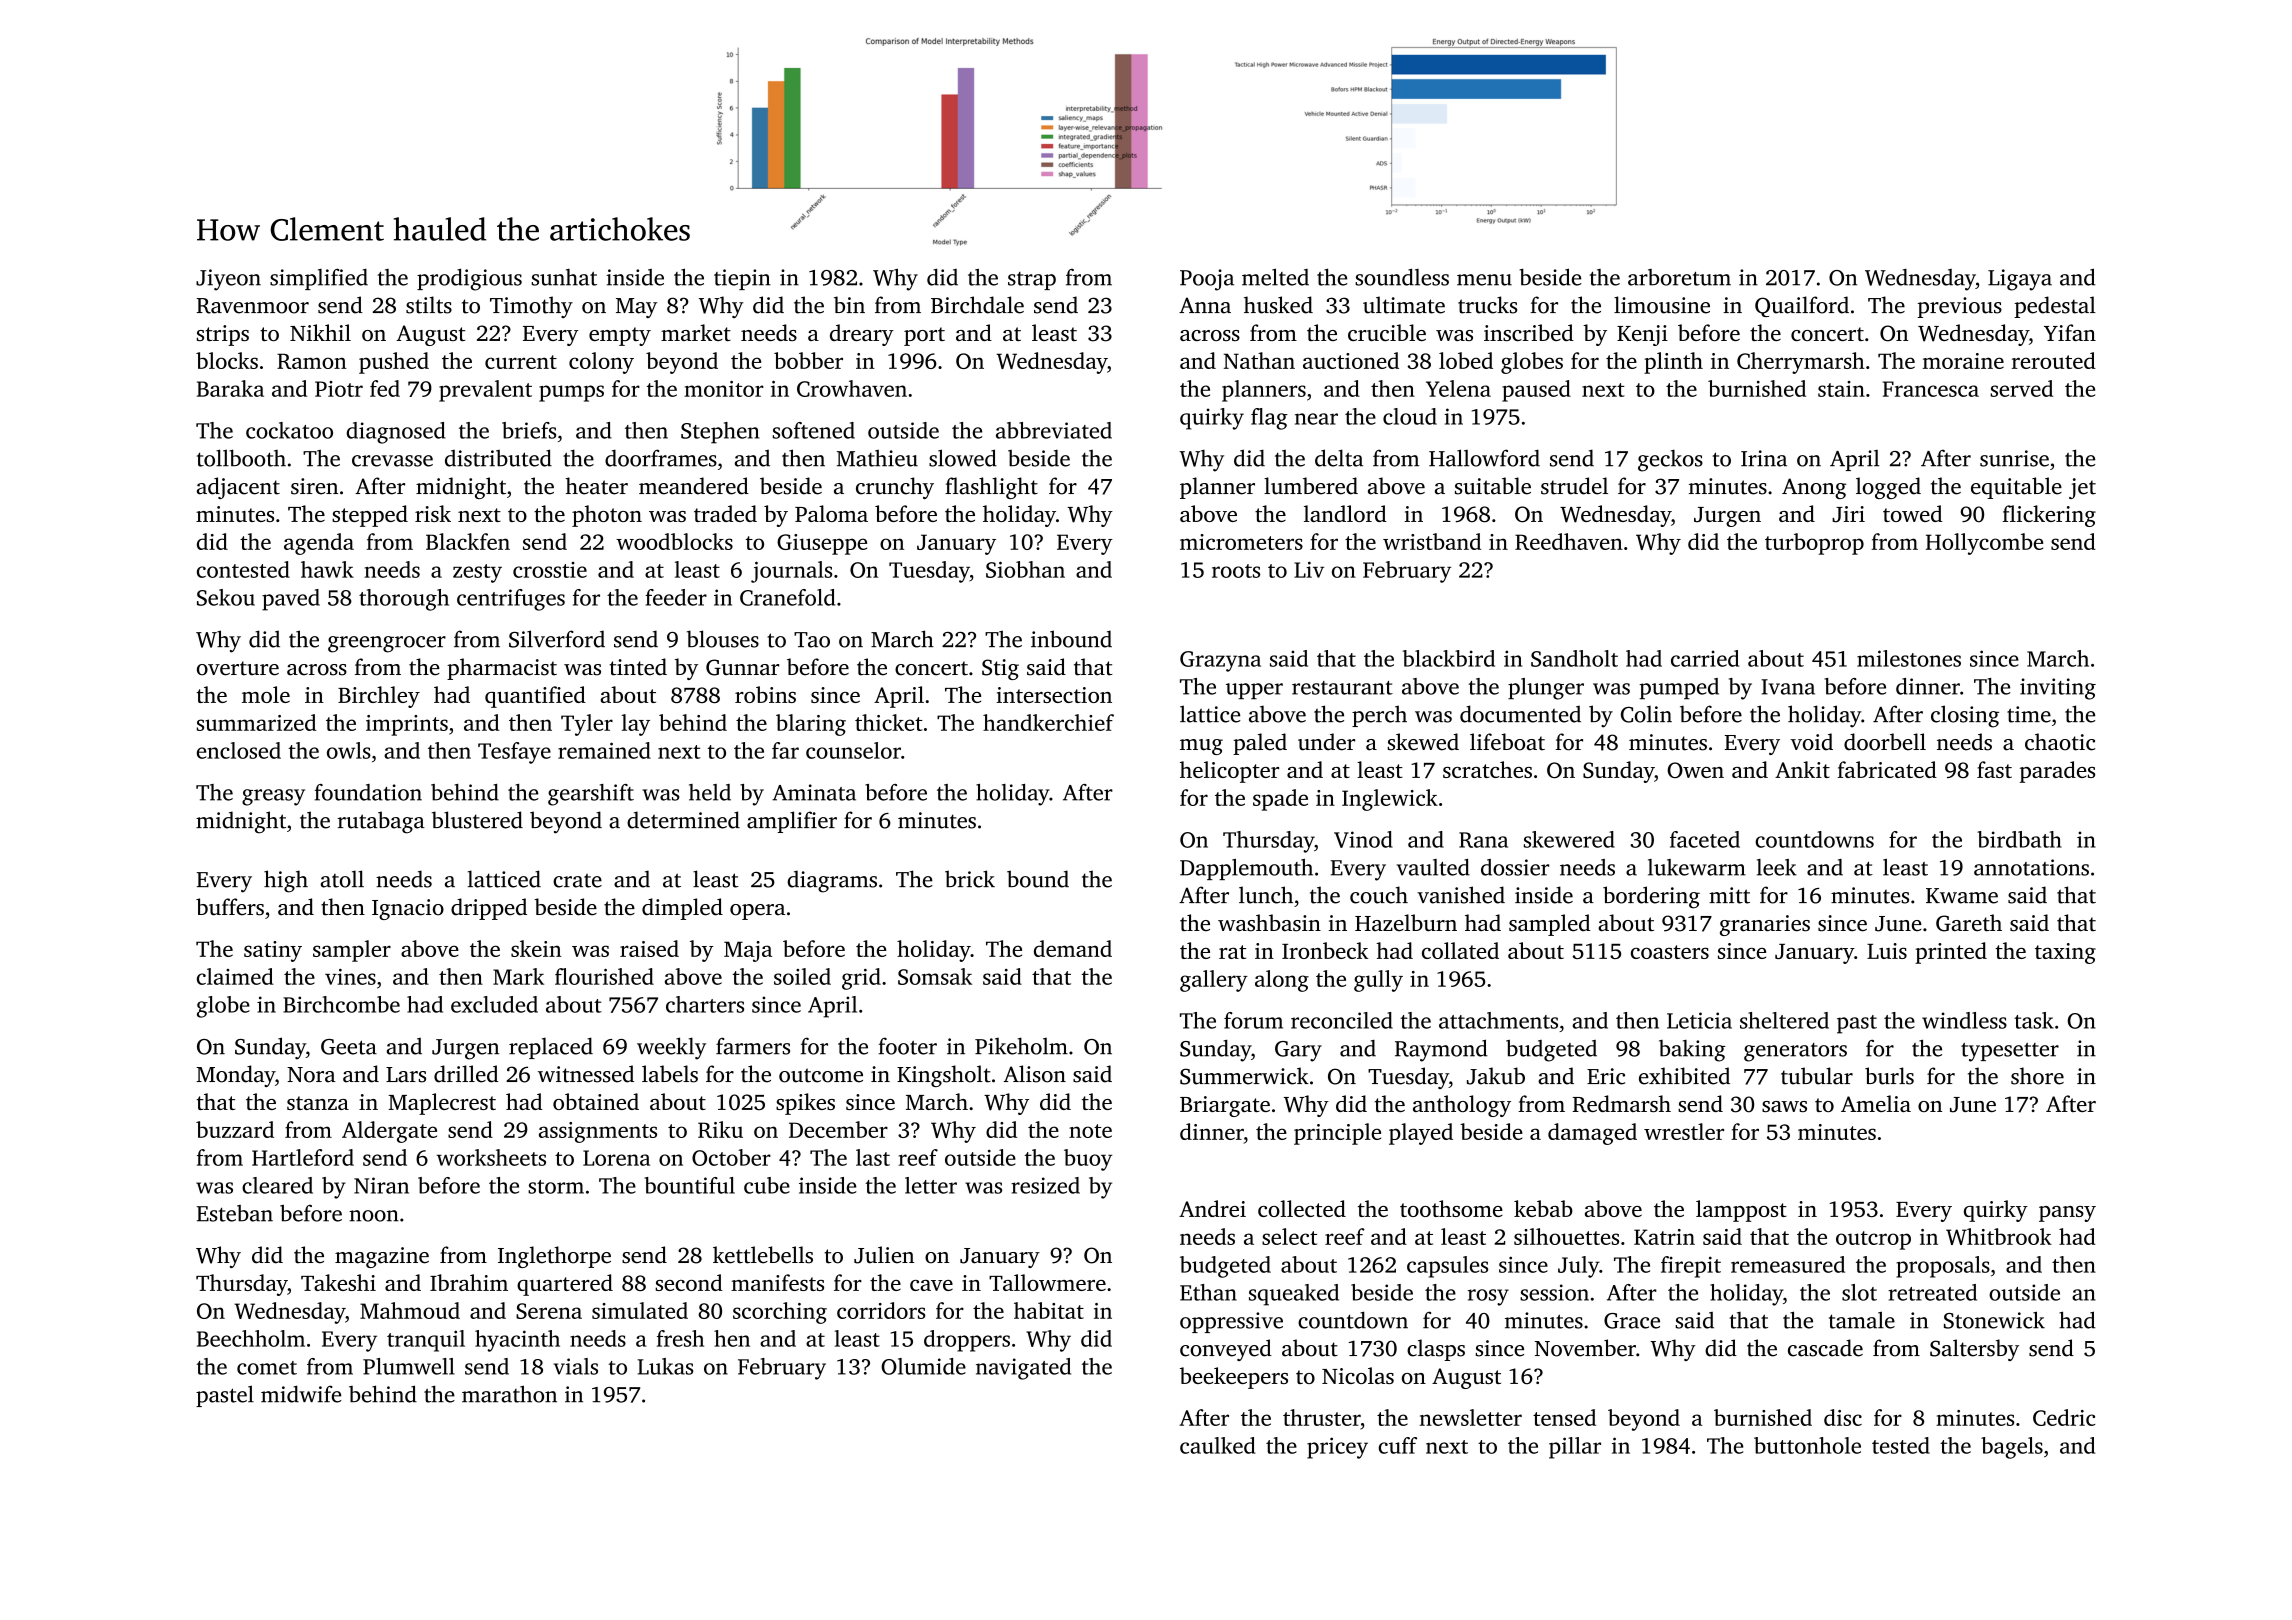  What do you see at coordinates (301, 1394) in the screenshot?
I see `midwife` at bounding box center [301, 1394].
